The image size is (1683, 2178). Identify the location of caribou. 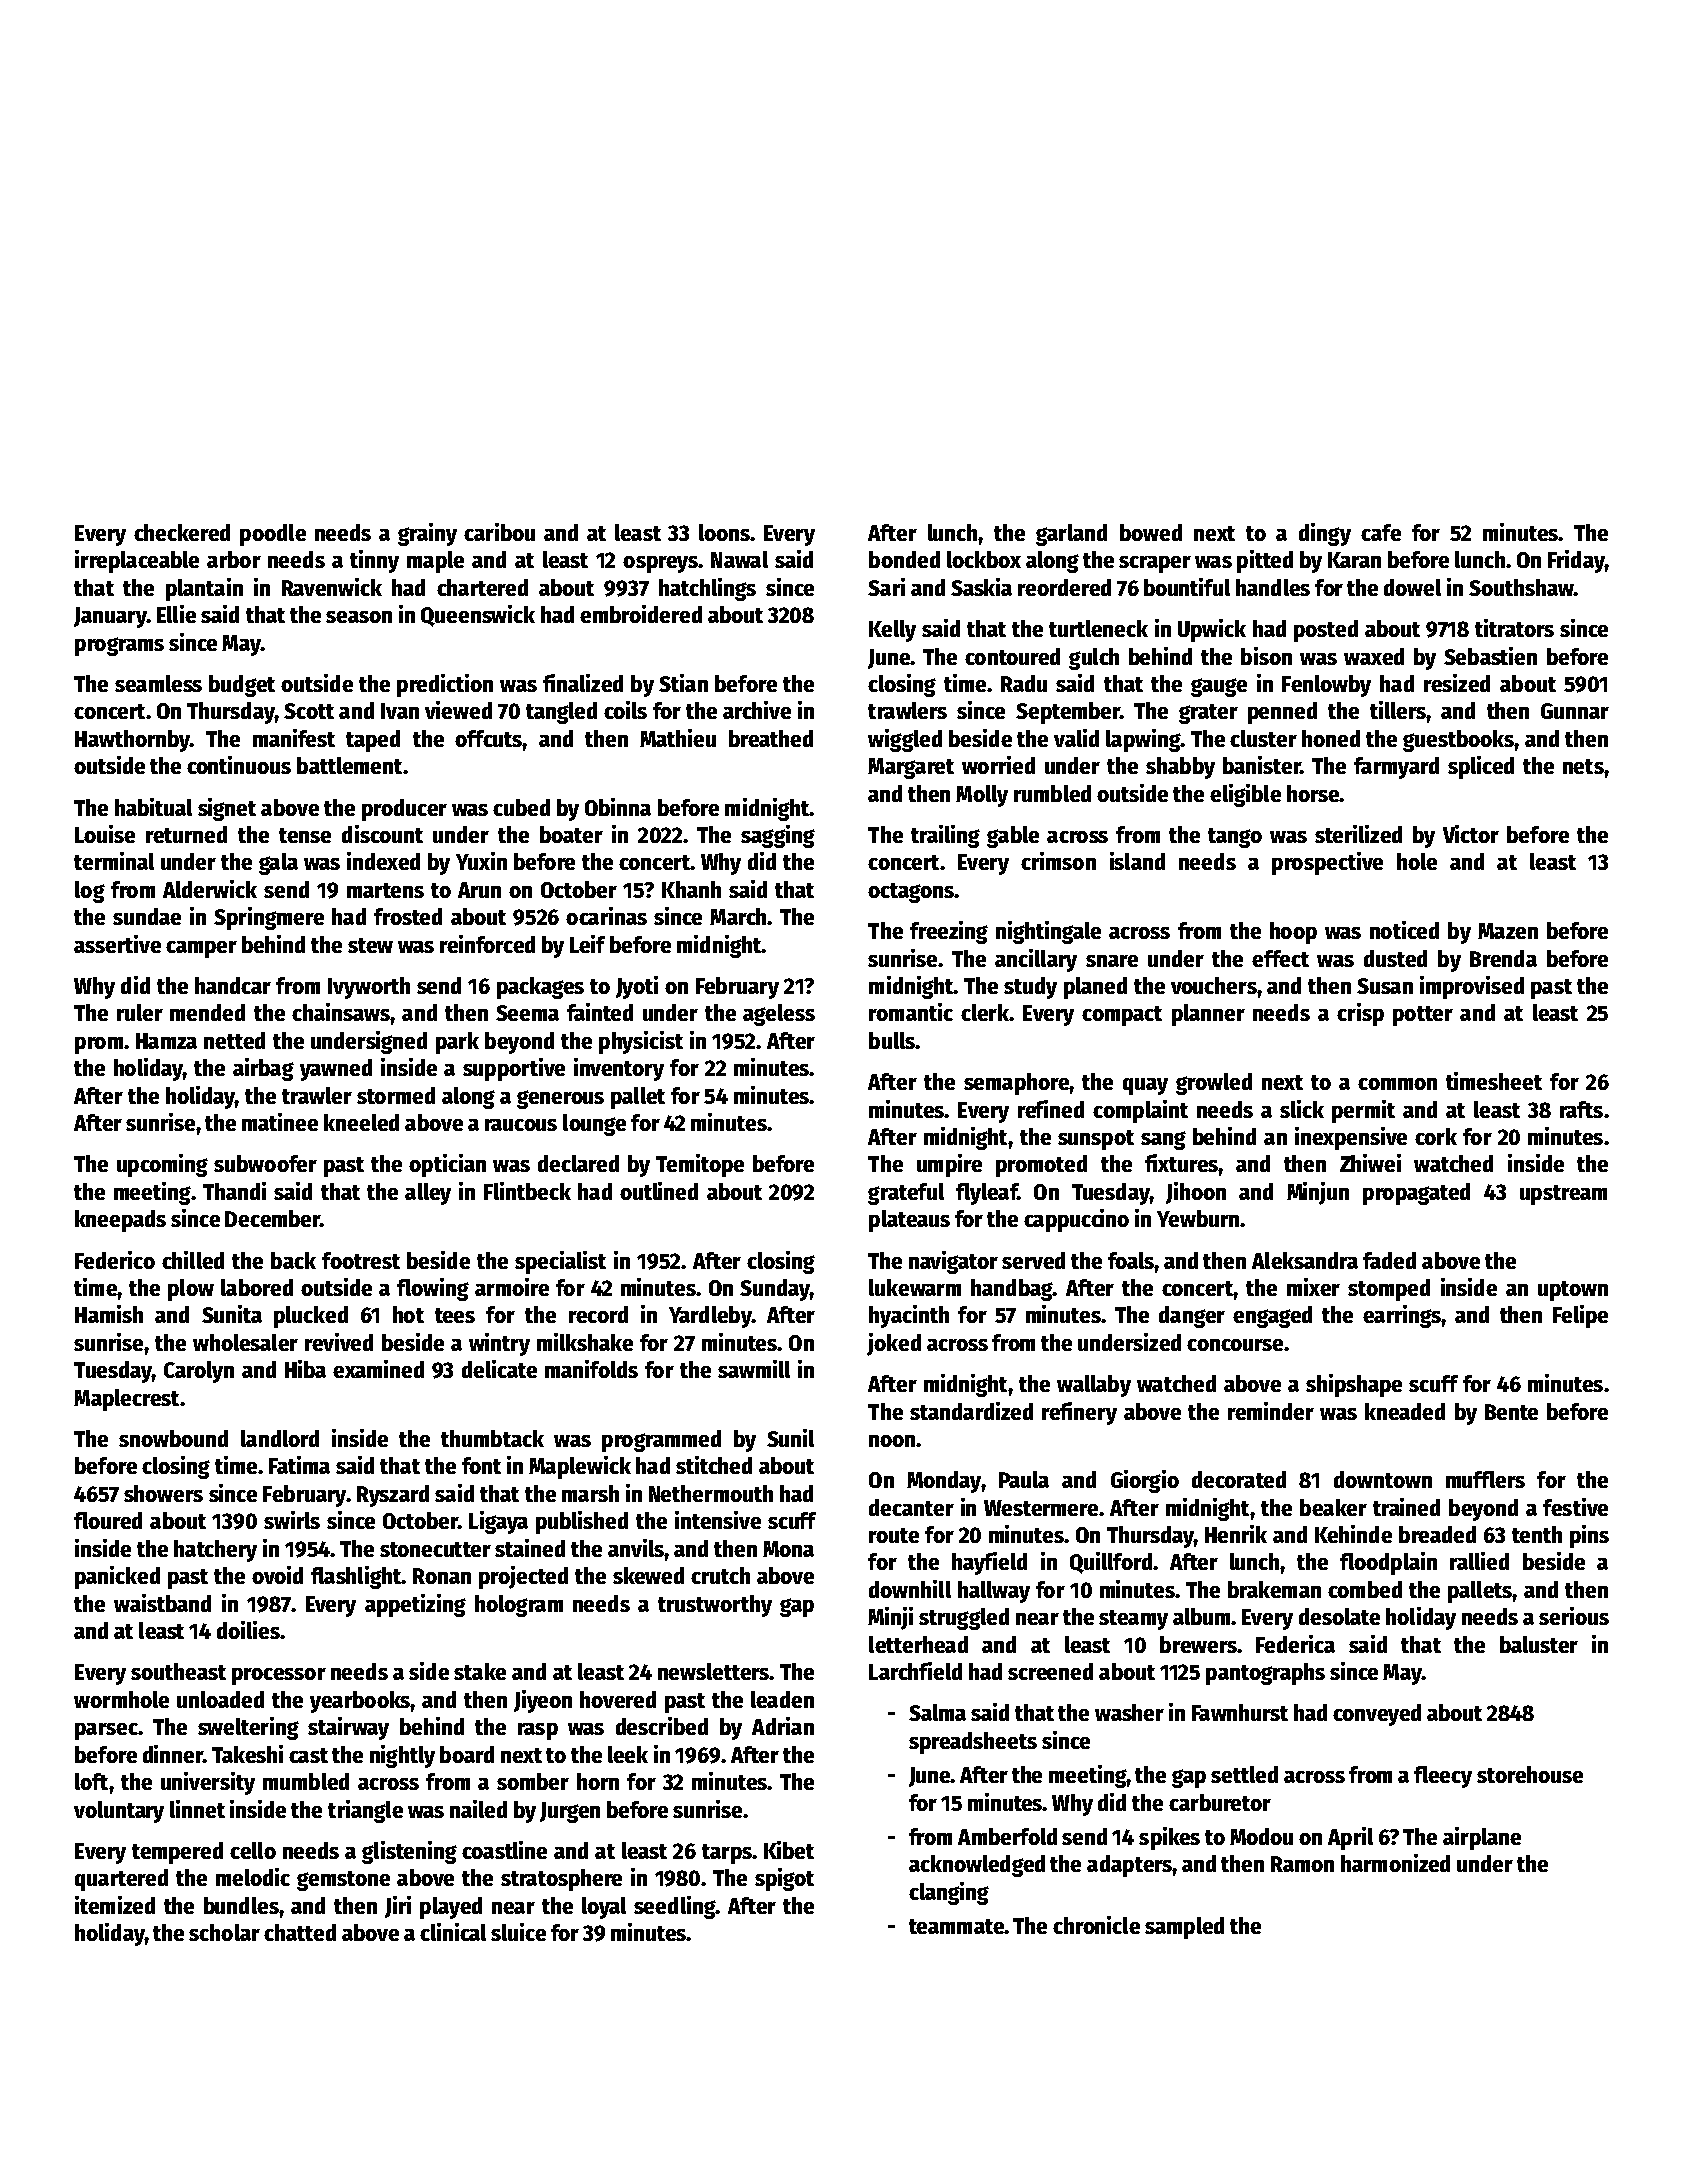
(499, 532).
